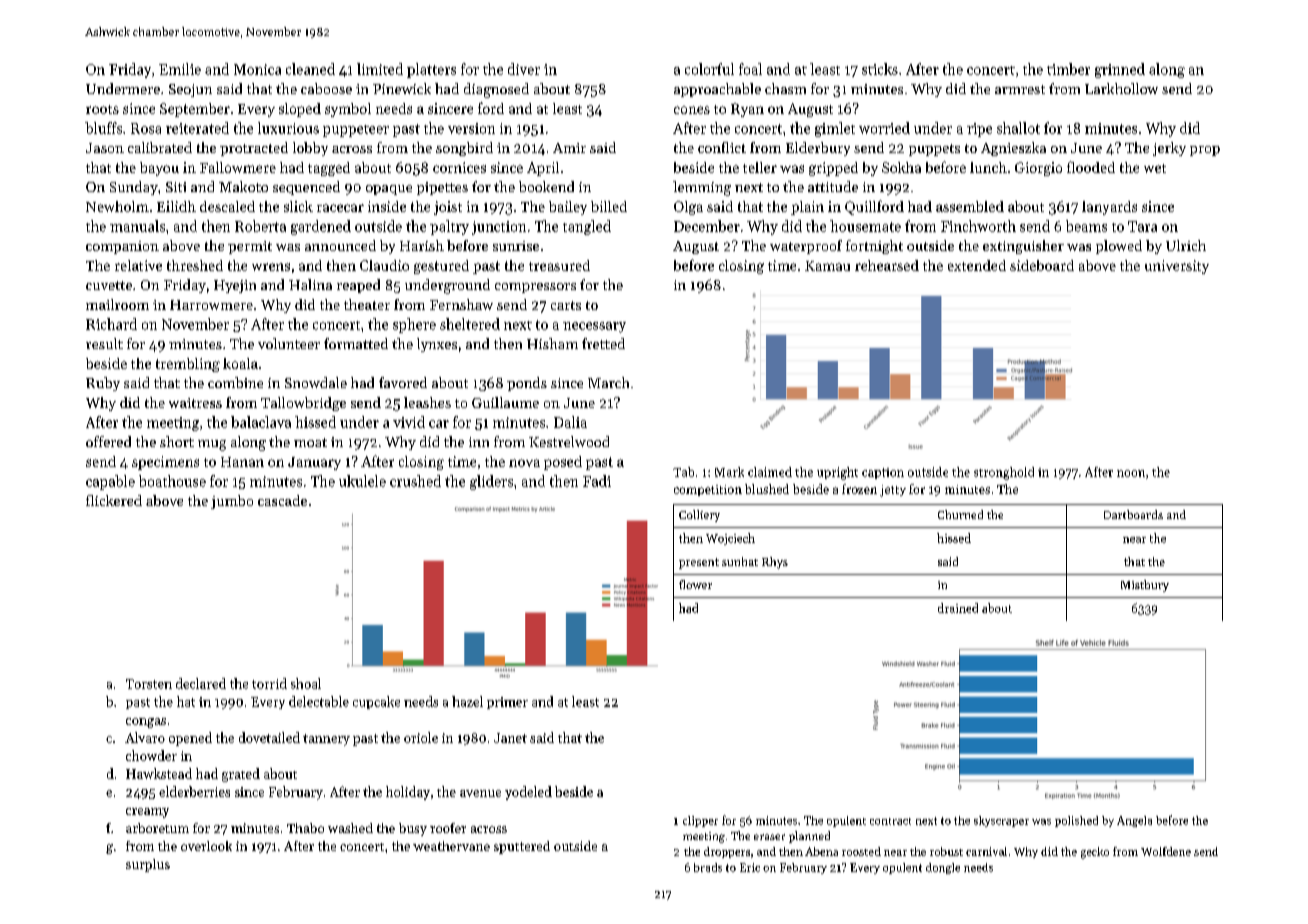  Describe the element at coordinates (195, 403) in the image. I see `waitress` at that location.
